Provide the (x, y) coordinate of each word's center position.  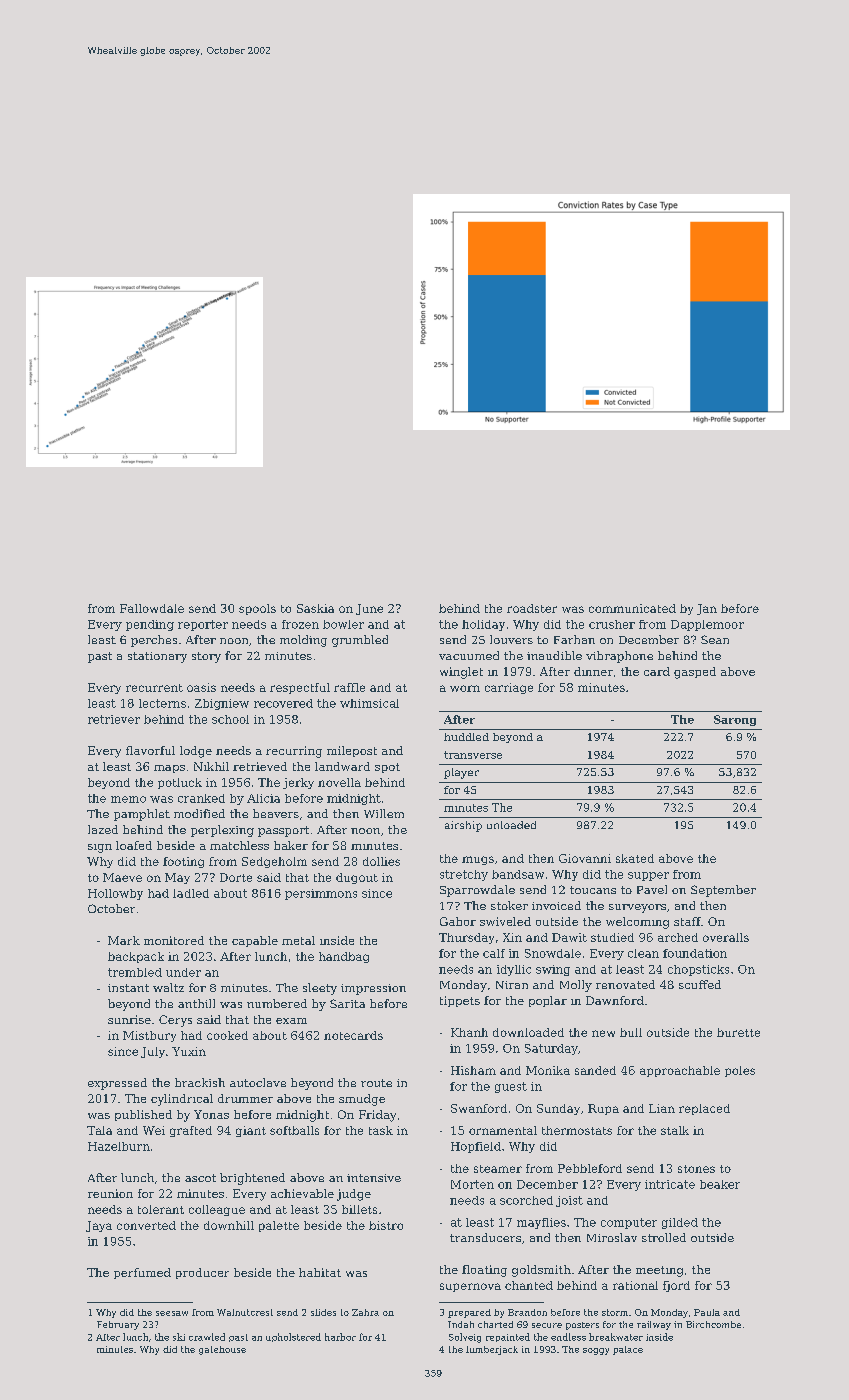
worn (465, 688)
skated (635, 858)
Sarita (347, 1003)
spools (257, 609)
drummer (245, 1098)
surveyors (637, 908)
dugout (357, 878)
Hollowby (115, 894)
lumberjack (492, 1350)
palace (628, 1350)
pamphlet (142, 815)
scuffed (700, 984)
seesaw (172, 1313)
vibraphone (619, 657)
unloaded (511, 825)
